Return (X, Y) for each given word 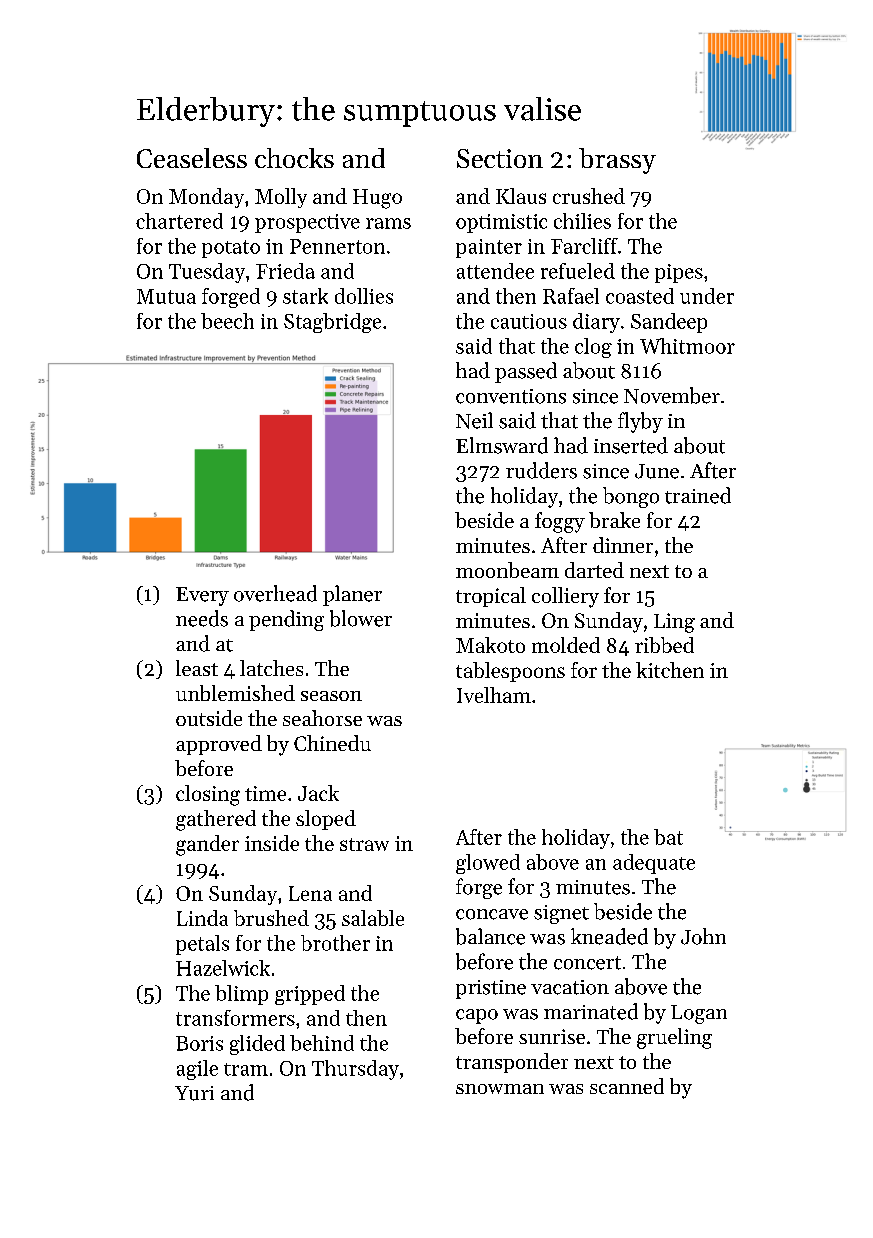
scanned (627, 1086)
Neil (474, 420)
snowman (500, 1089)
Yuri (194, 1093)
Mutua (166, 296)
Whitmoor (687, 346)
